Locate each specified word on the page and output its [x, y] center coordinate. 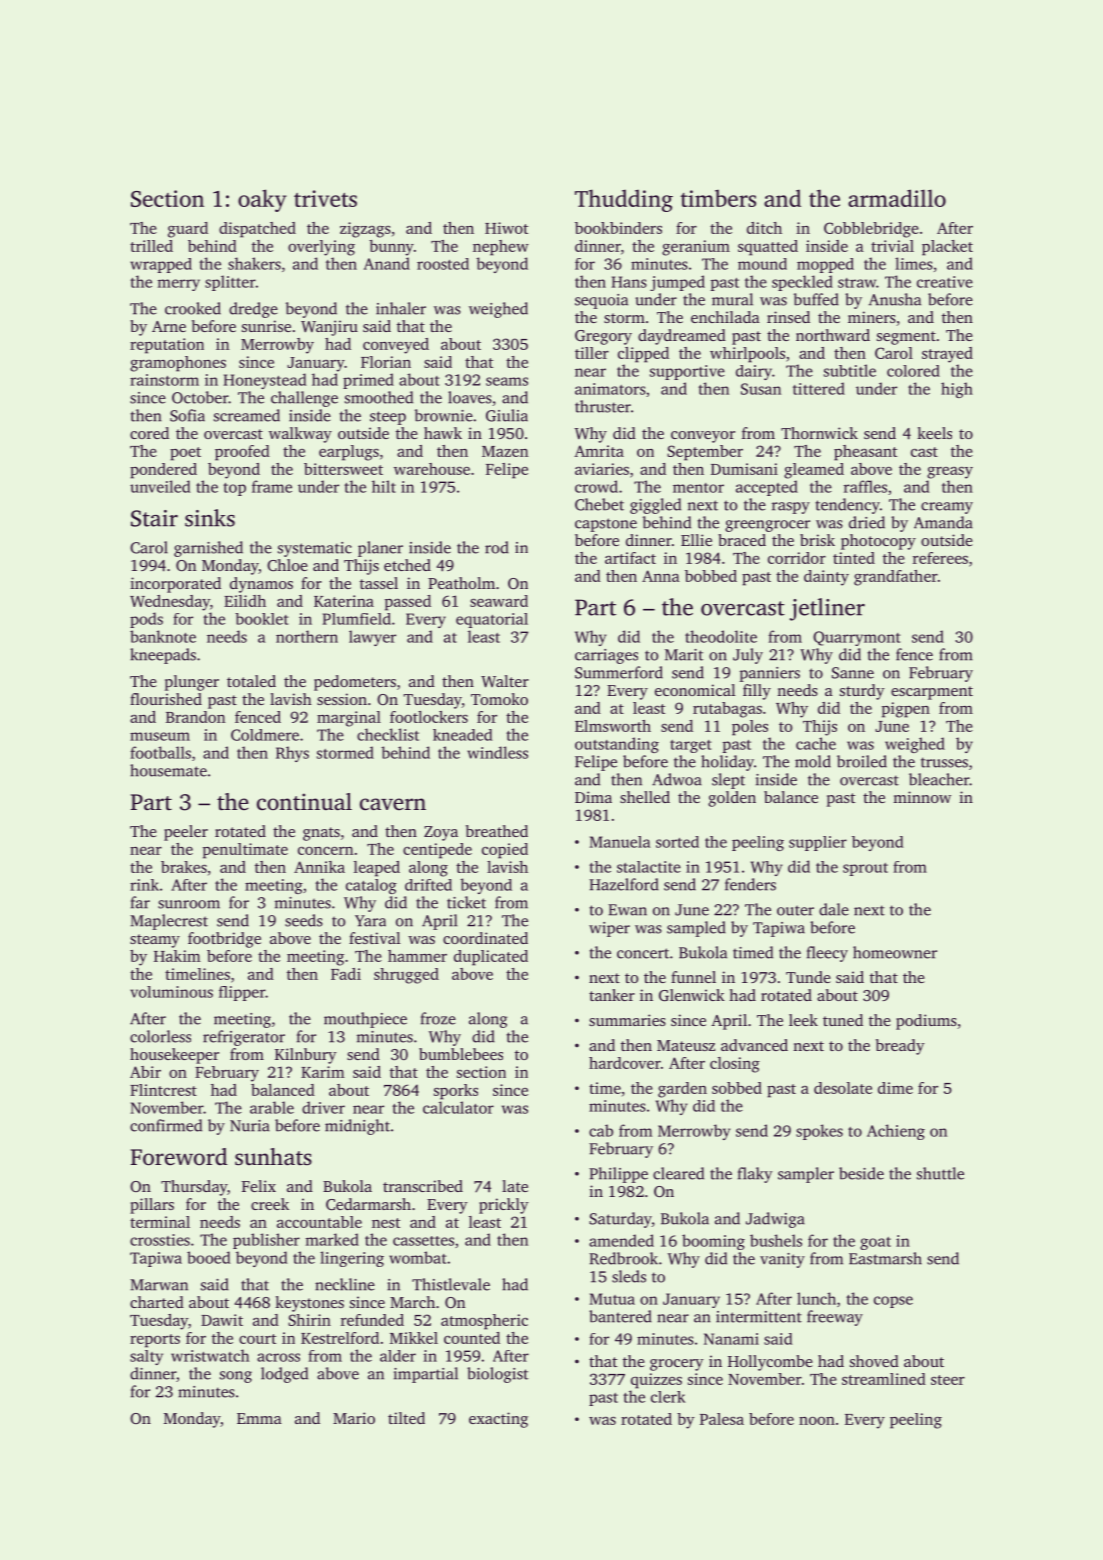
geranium [696, 248]
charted [157, 1302]
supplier [818, 843]
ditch [764, 228]
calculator [458, 1107]
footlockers [429, 717]
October [200, 397]
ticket [466, 902]
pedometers [355, 683]
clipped [643, 355]
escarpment [932, 693]
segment [906, 338]
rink [144, 885]
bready [900, 1047]
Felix [259, 1186]
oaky [262, 200]
